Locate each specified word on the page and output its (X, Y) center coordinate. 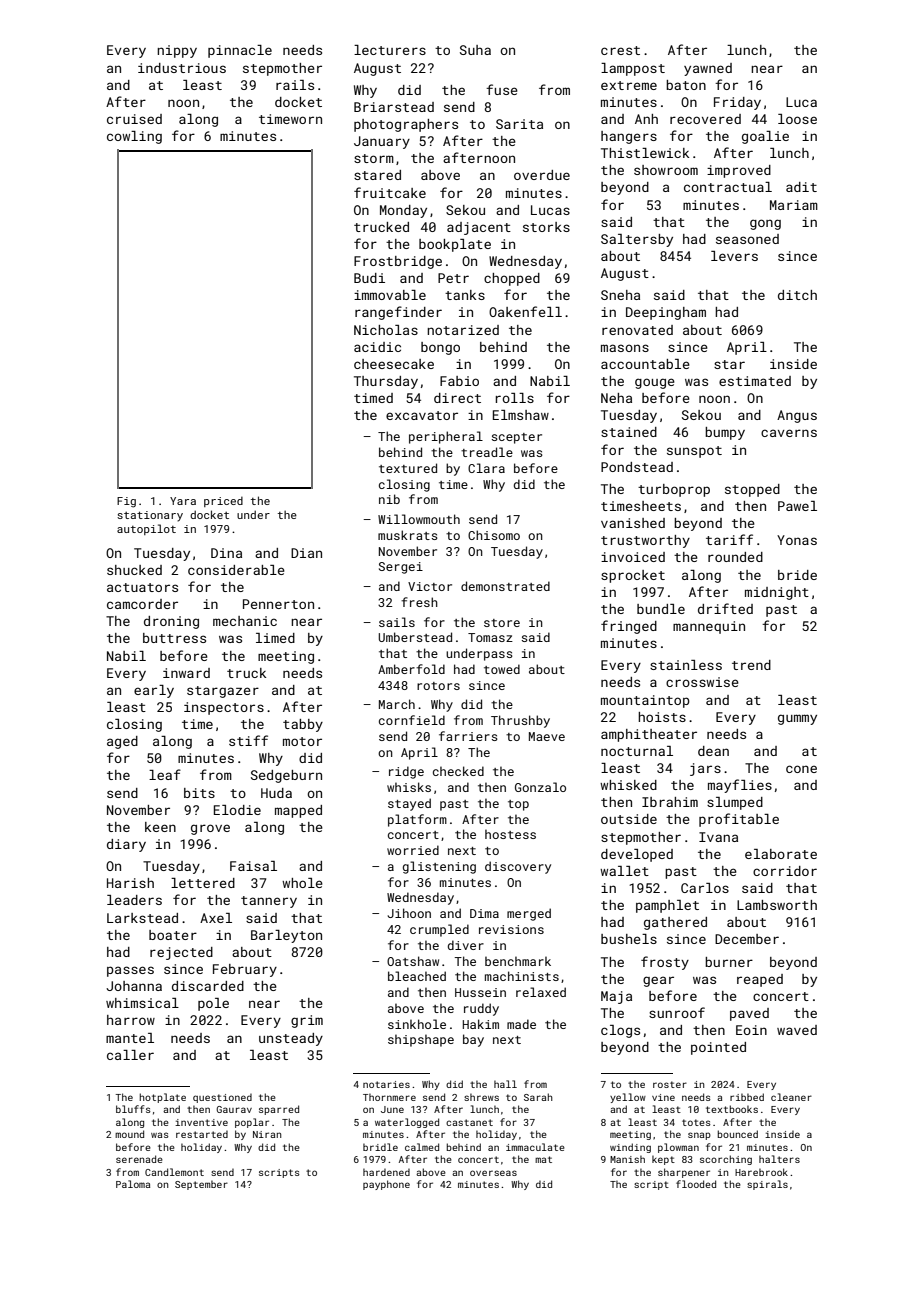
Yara (183, 501)
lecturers (390, 50)
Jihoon (409, 913)
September (201, 1185)
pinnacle (240, 51)
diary (126, 845)
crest (620, 50)
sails (397, 622)
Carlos (705, 888)
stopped (752, 490)
